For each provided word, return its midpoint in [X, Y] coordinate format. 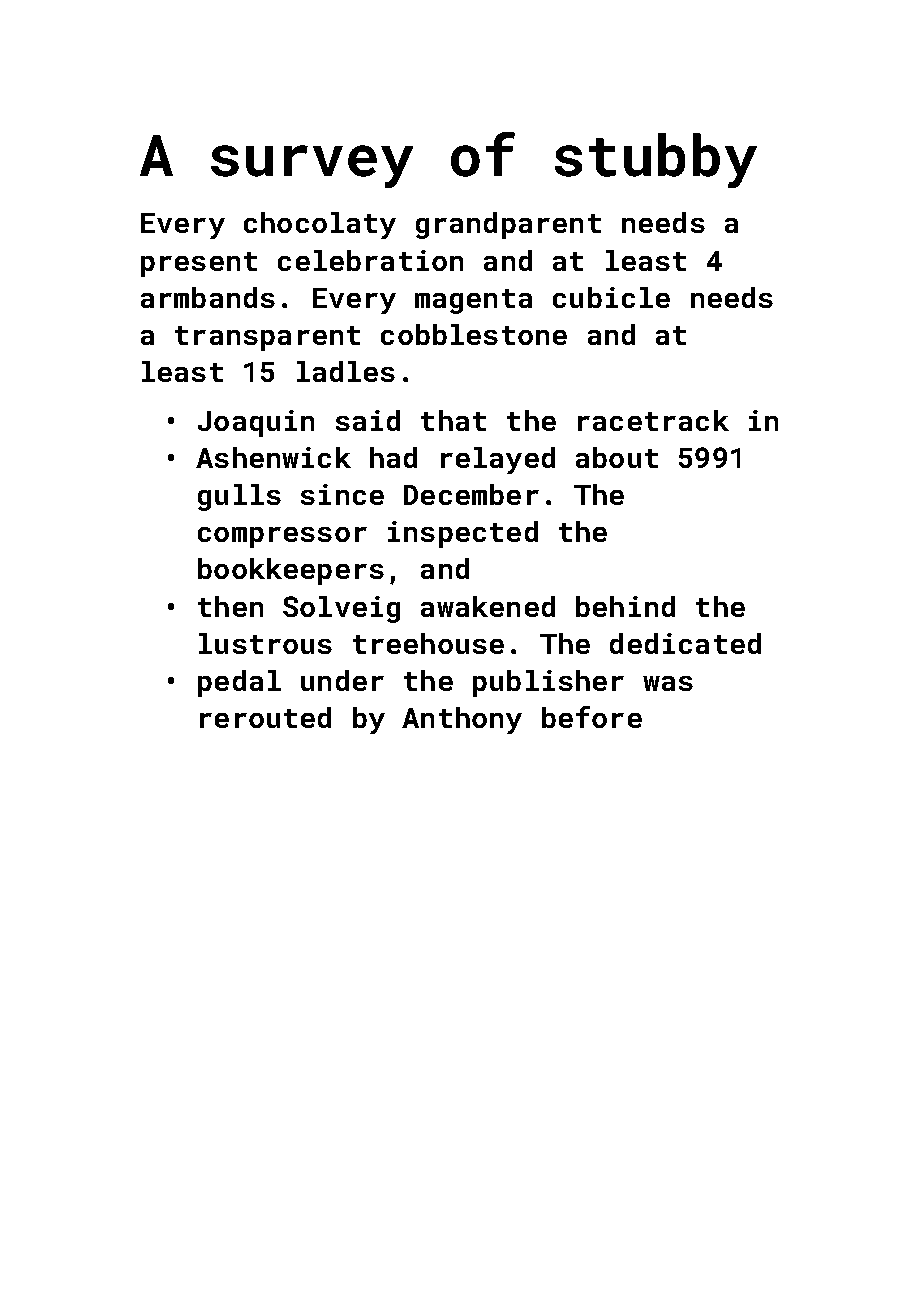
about [617, 457]
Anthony [462, 720]
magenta [473, 301]
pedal [239, 683]
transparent [267, 338]
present [199, 264]
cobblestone [474, 334]
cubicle [611, 297]
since [342, 494]
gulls [239, 497]
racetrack [653, 420]
